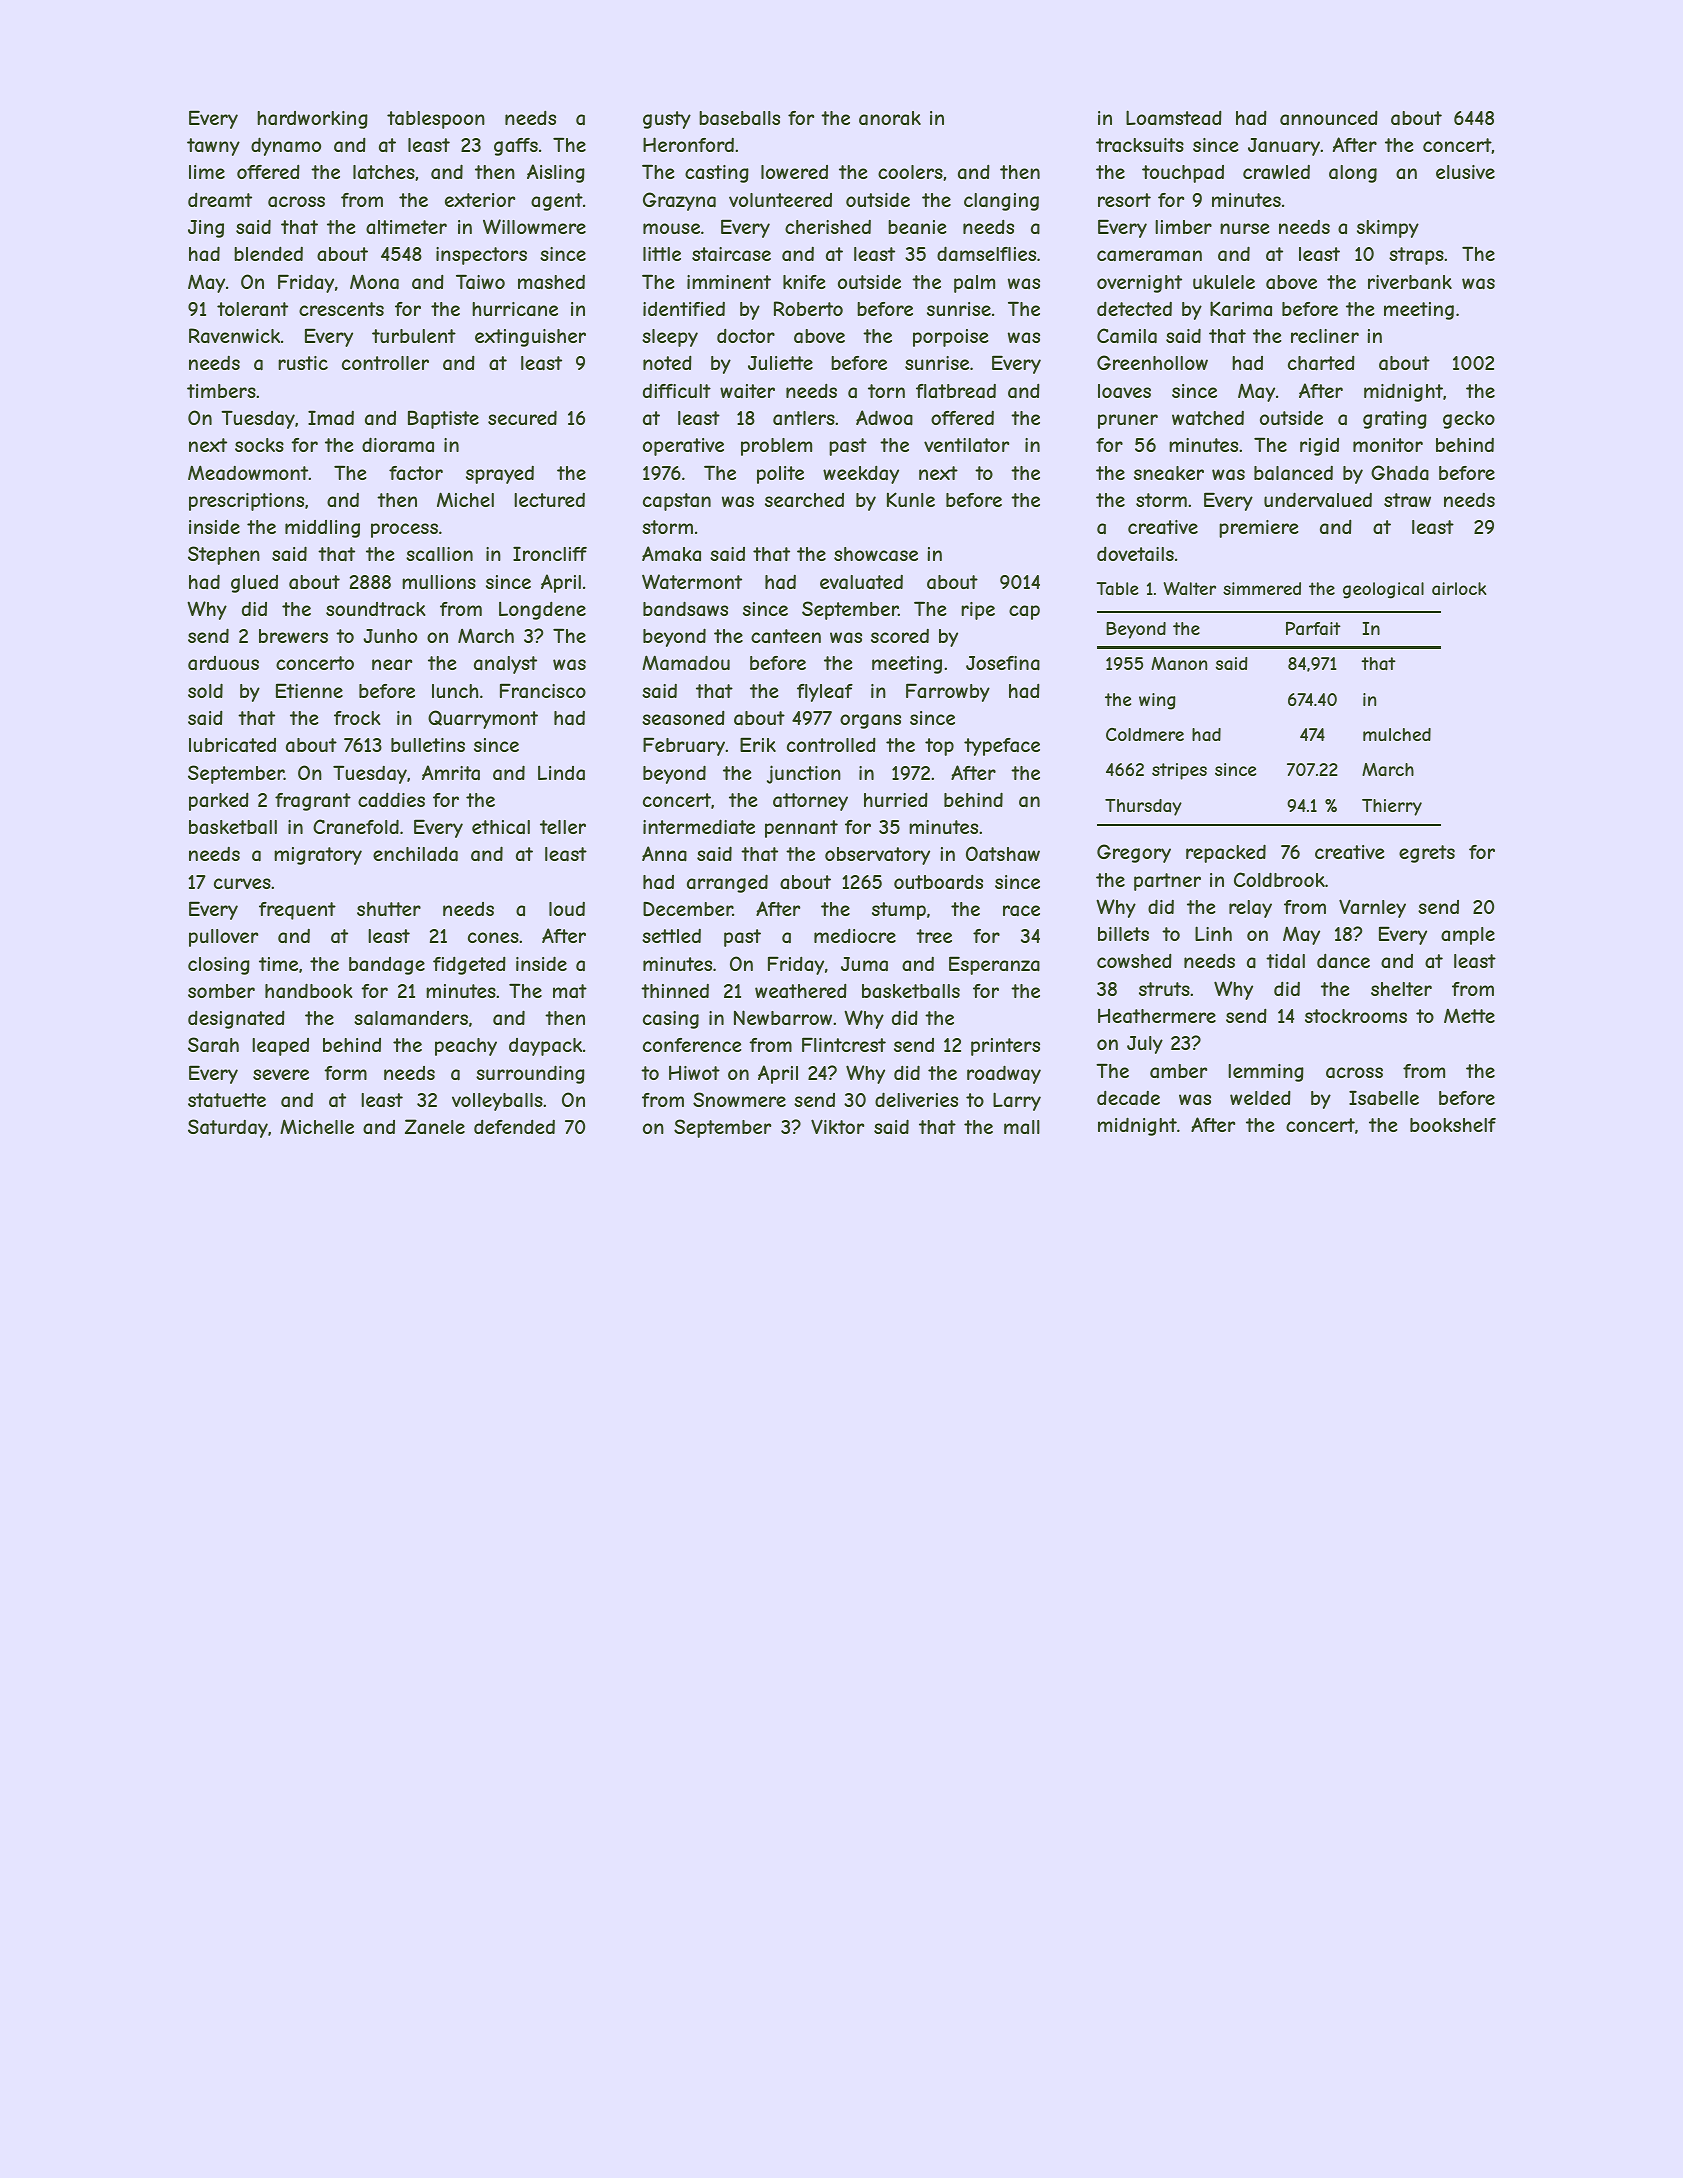 This screenshot has height=2178, width=1683. Describe the element at coordinates (900, 636) in the screenshot. I see `scored` at that location.
